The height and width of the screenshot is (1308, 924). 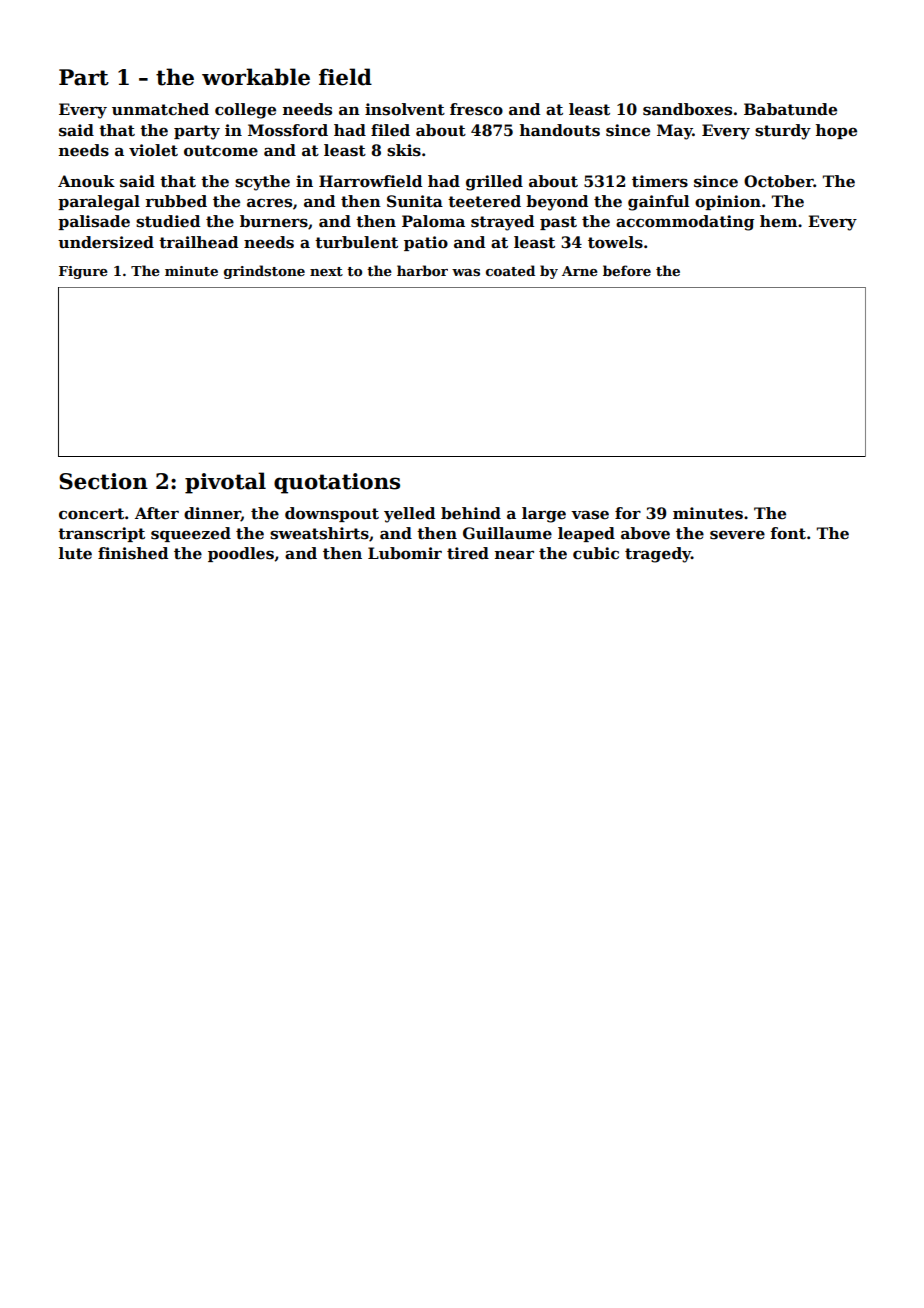 What do you see at coordinates (476, 109) in the screenshot?
I see `fresco` at bounding box center [476, 109].
